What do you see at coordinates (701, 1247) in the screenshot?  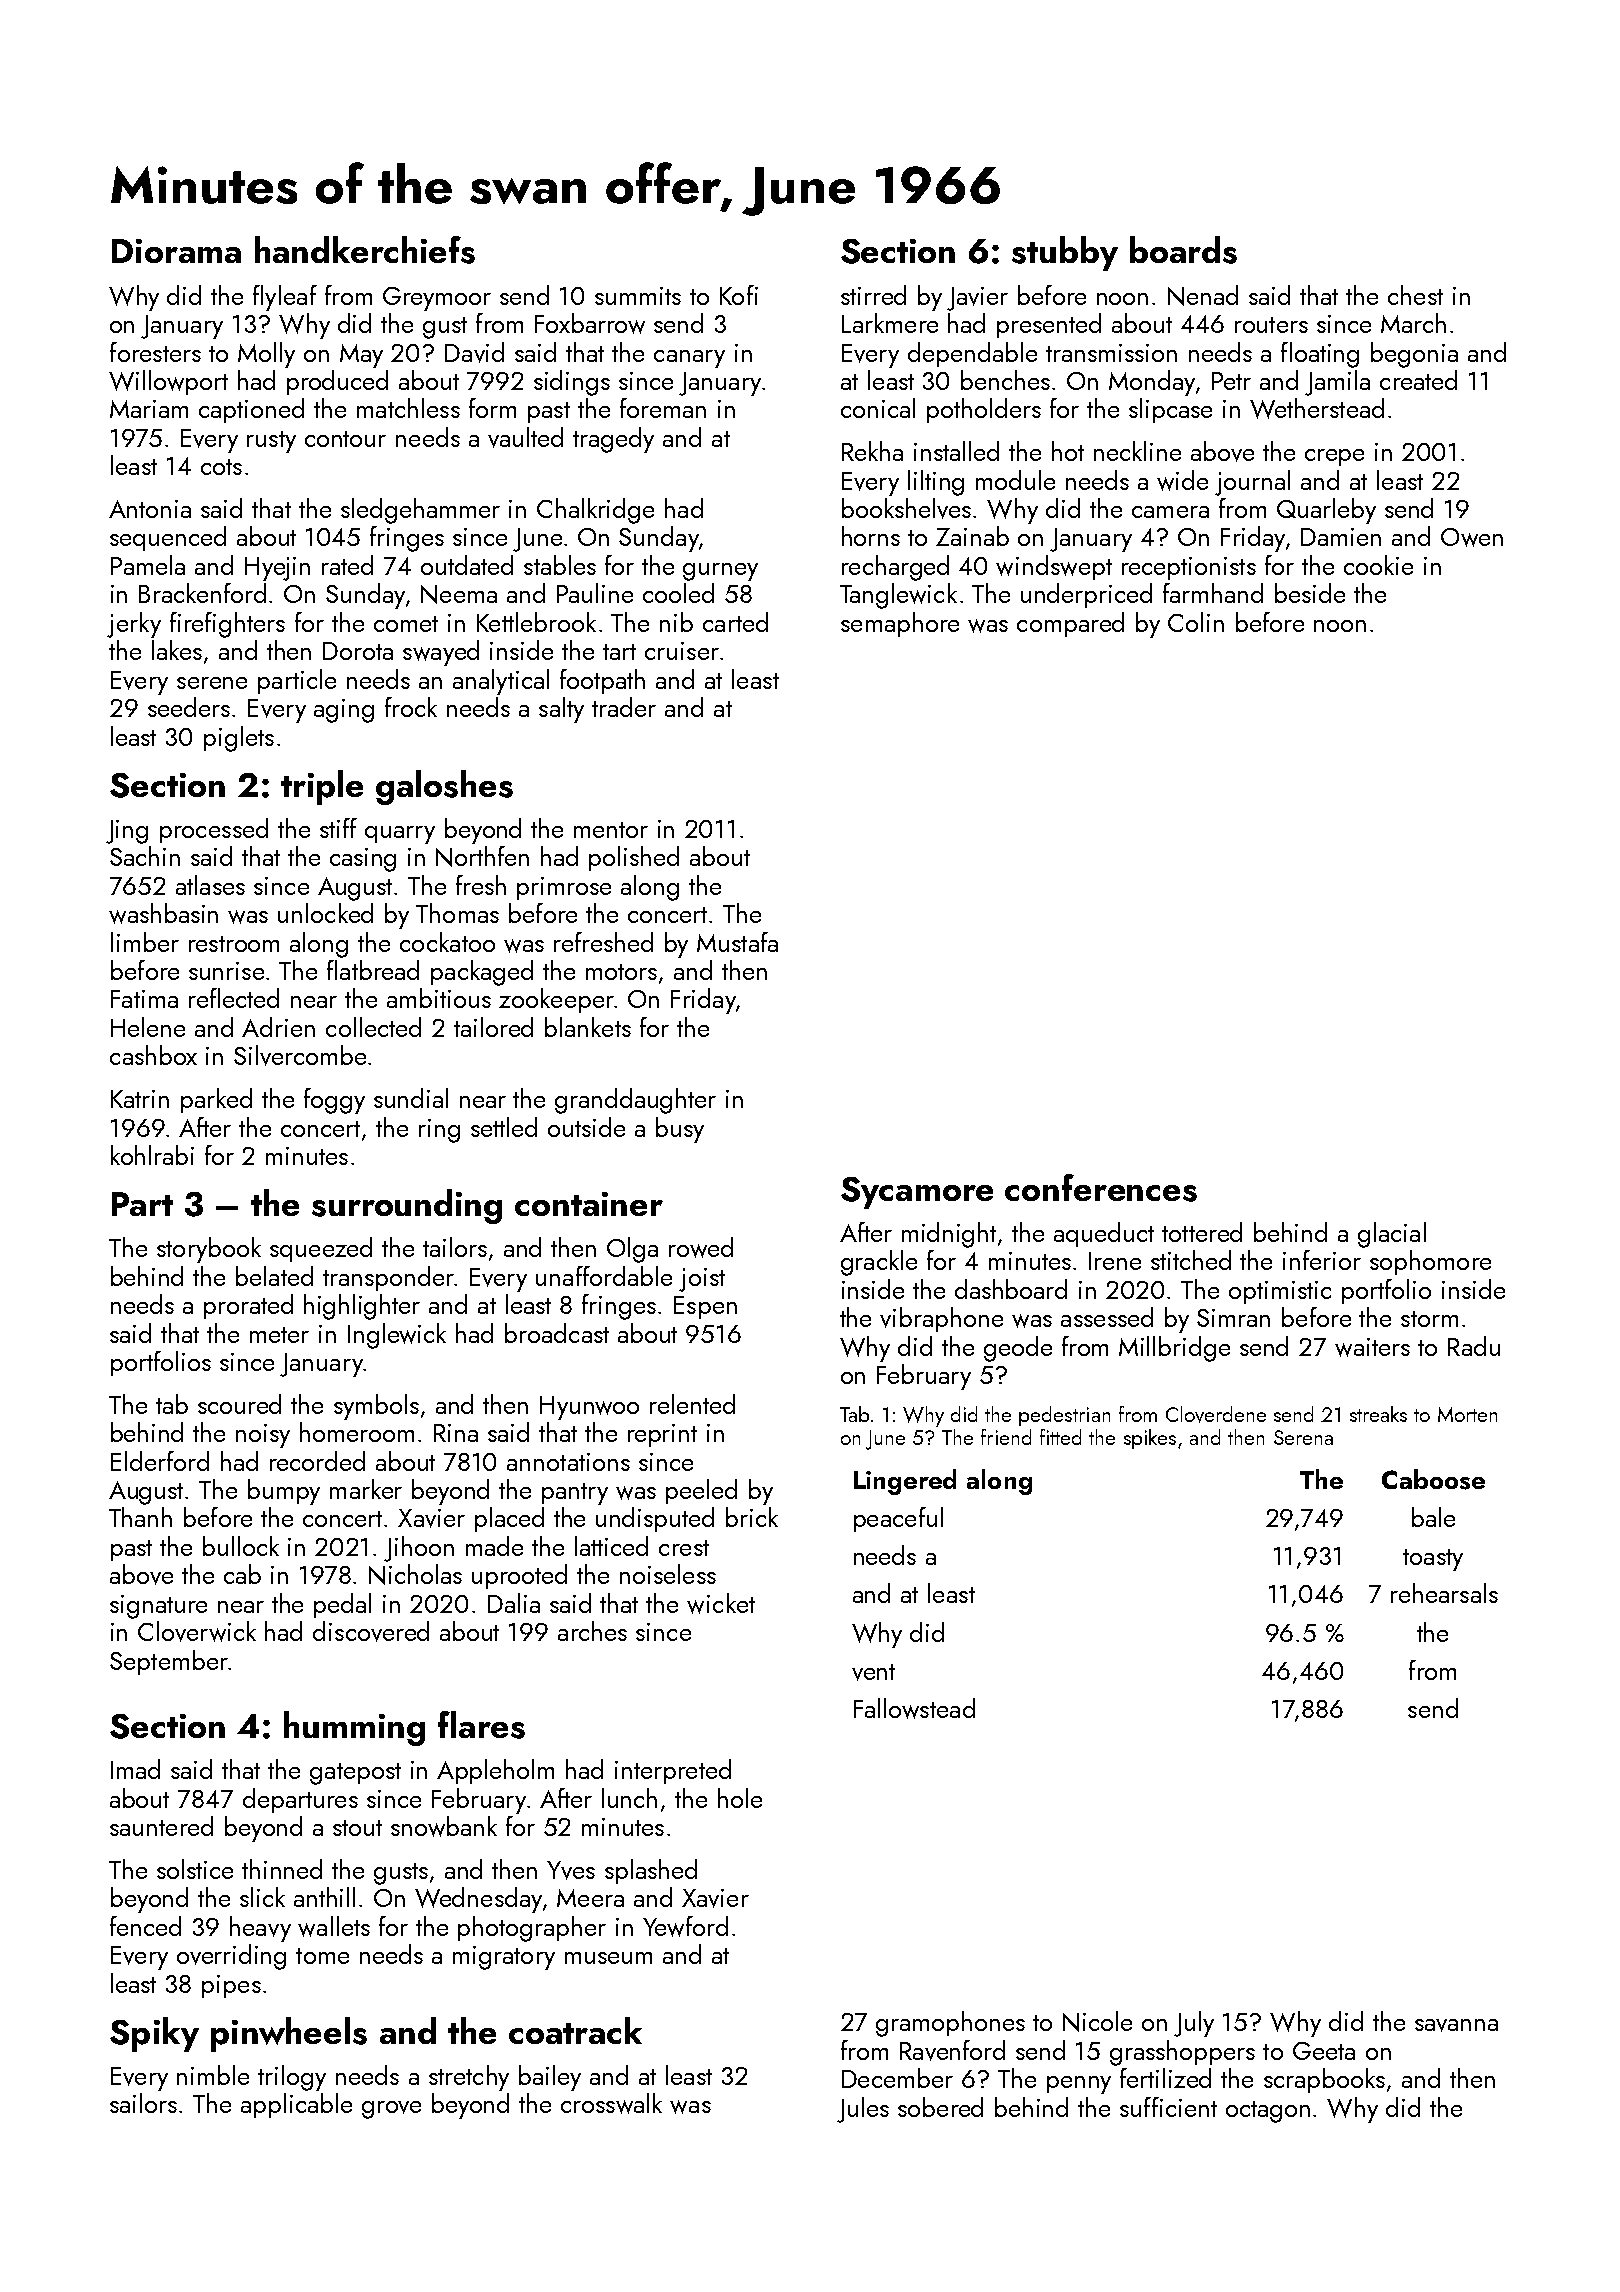 I see `rowed` at bounding box center [701, 1247].
